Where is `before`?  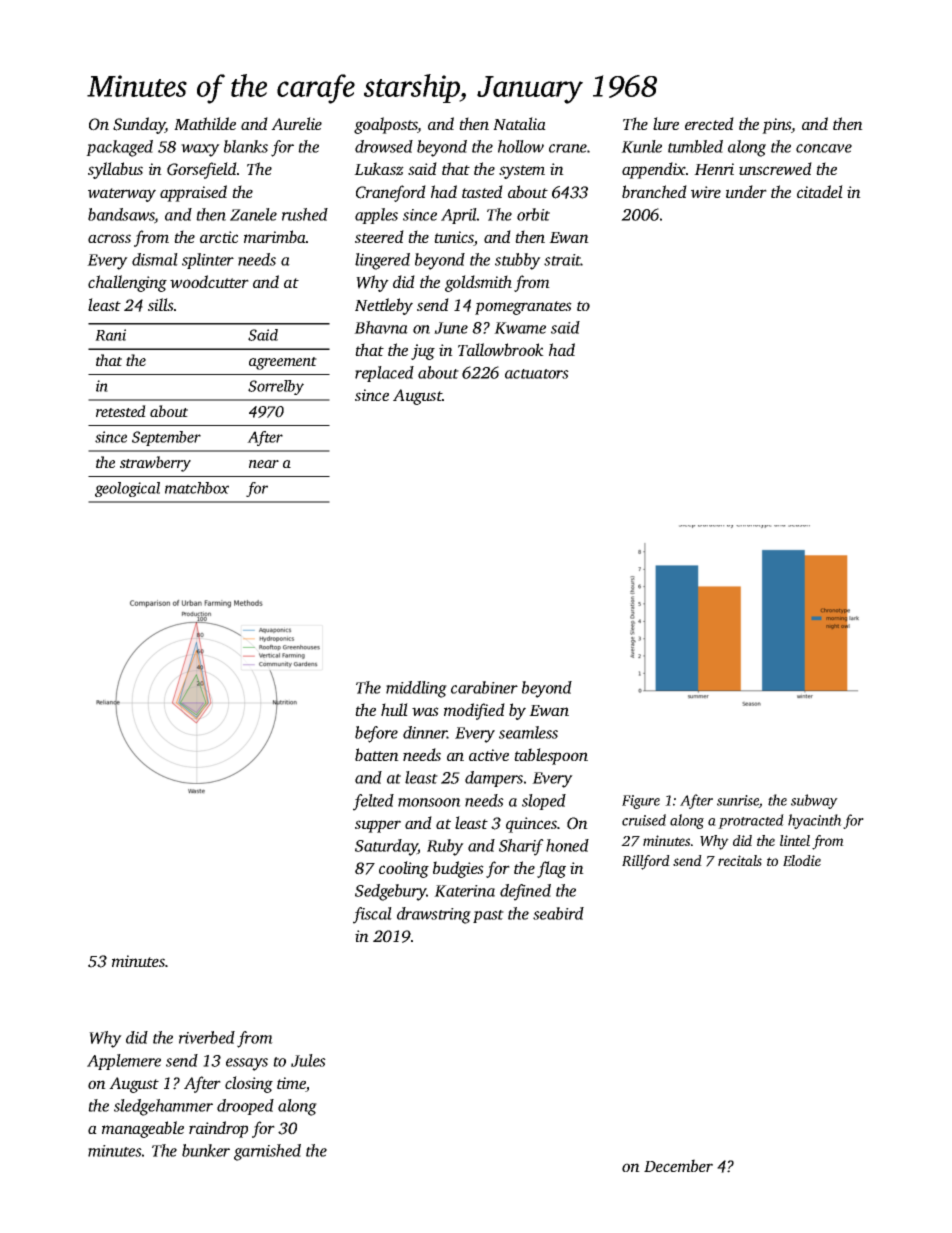
before is located at coordinates (376, 734).
